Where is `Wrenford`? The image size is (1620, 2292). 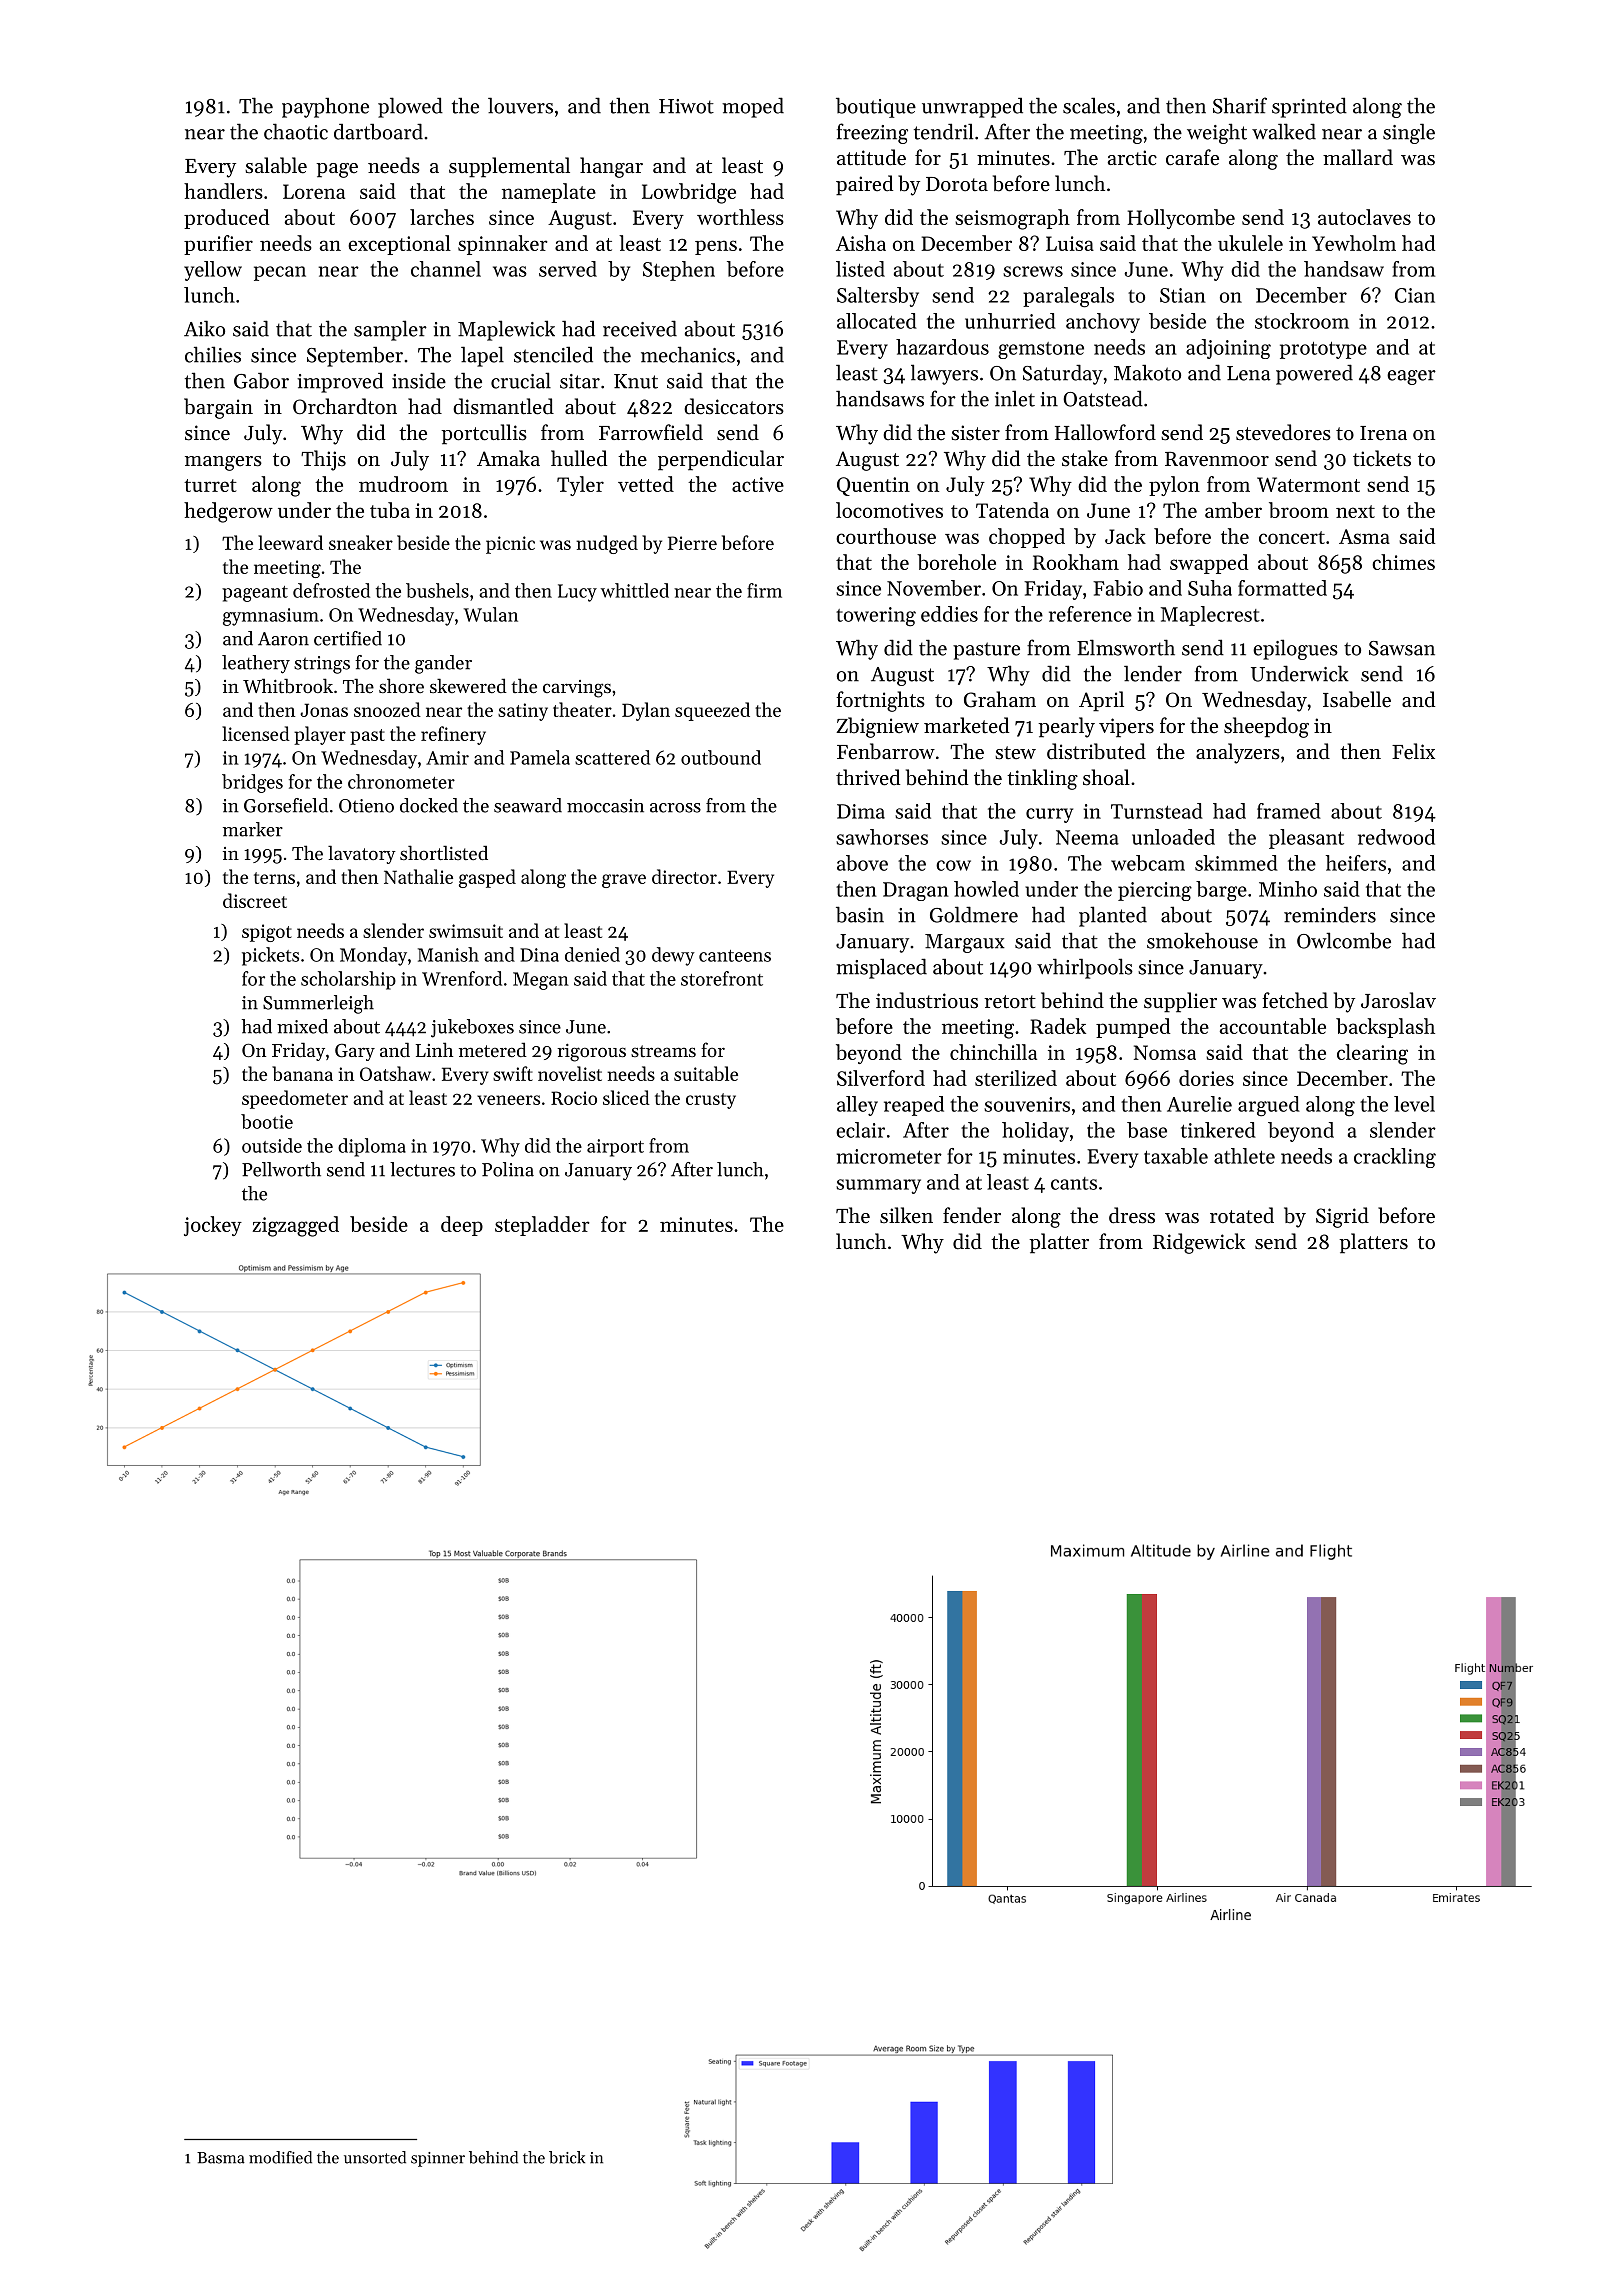 Wrenford is located at coordinates (462, 978).
